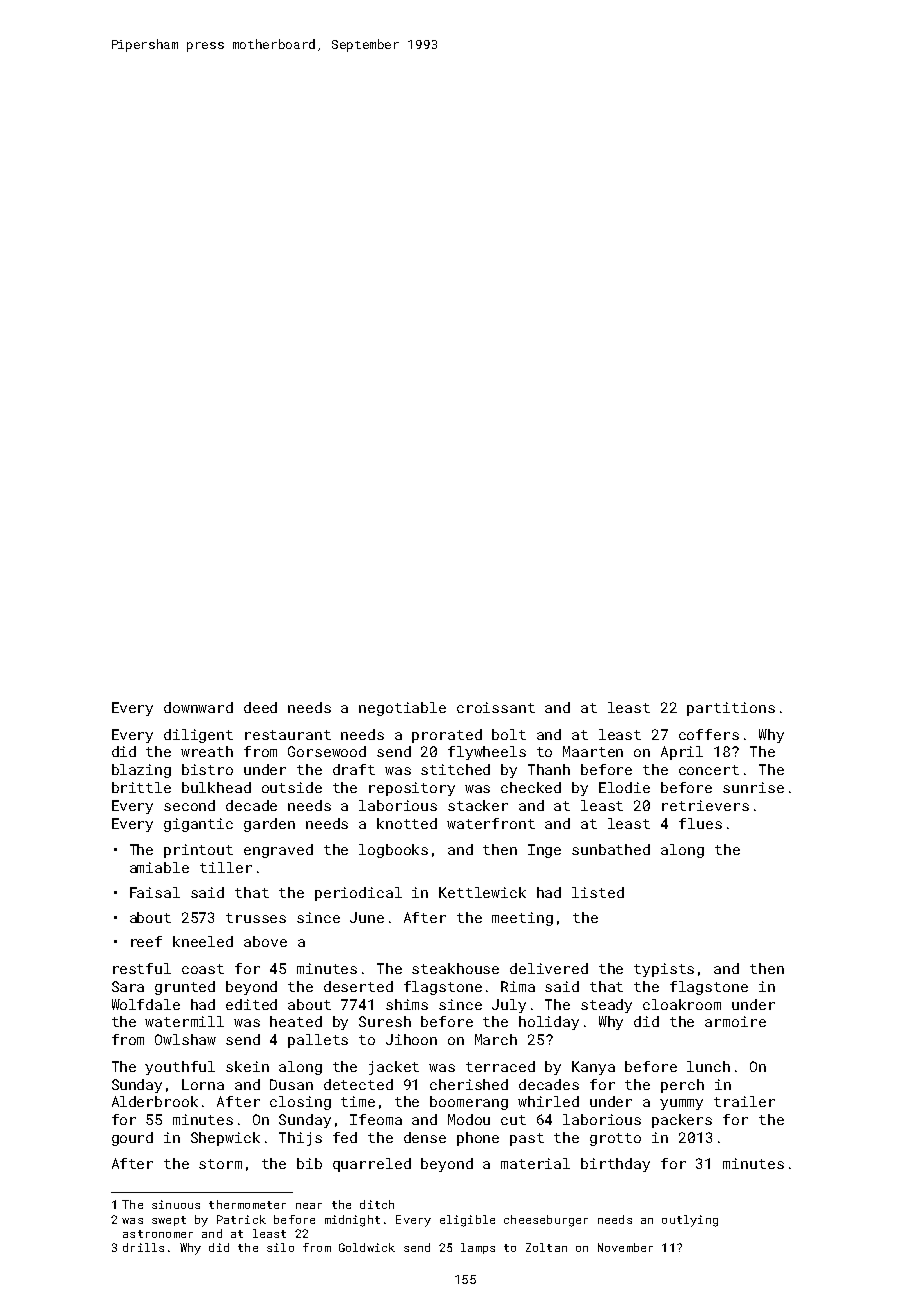 This page has width=908, height=1316. Describe the element at coordinates (180, 1068) in the page. I see `youthful` at that location.
